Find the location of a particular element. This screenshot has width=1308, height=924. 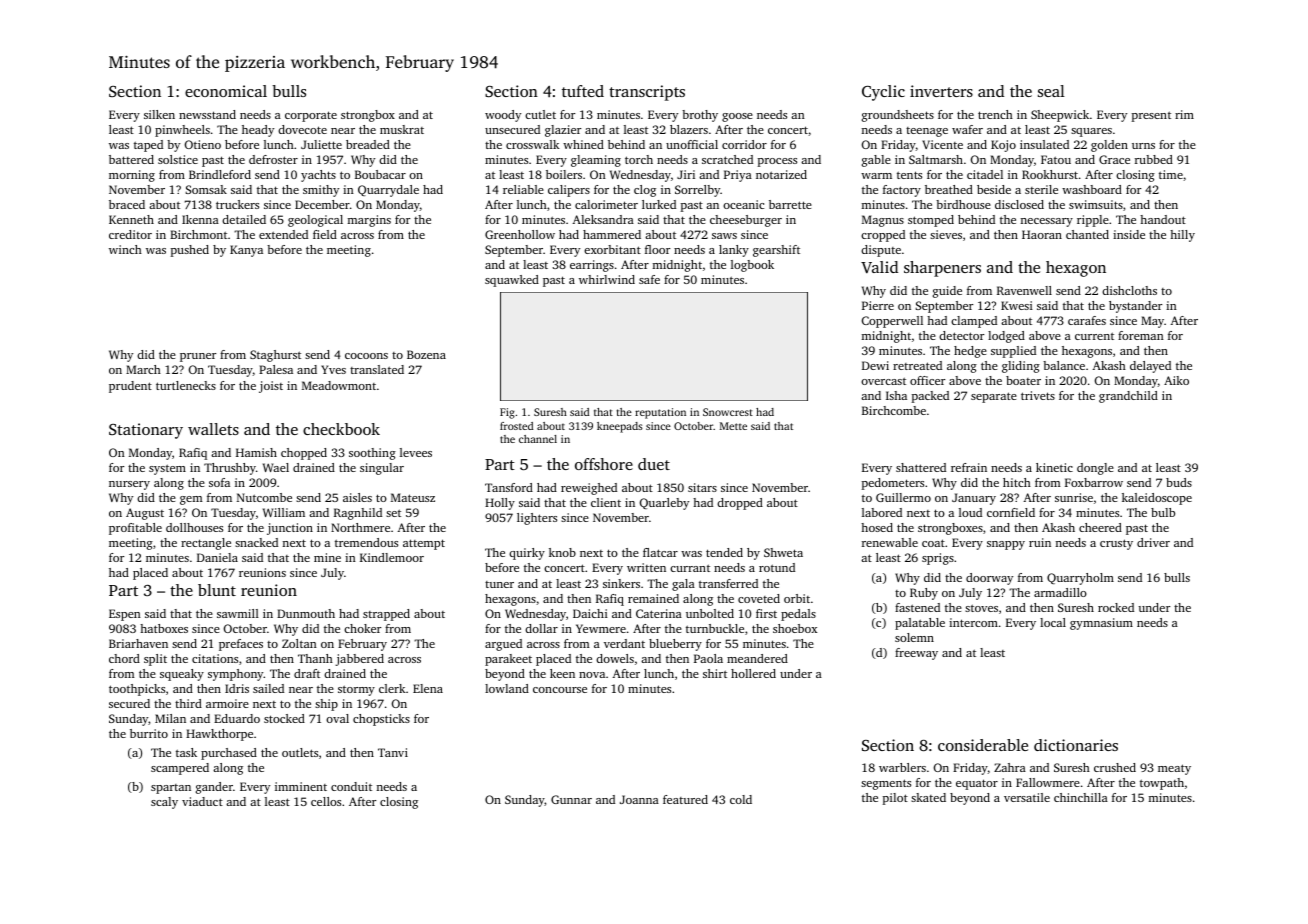

buds is located at coordinates (1179, 482).
